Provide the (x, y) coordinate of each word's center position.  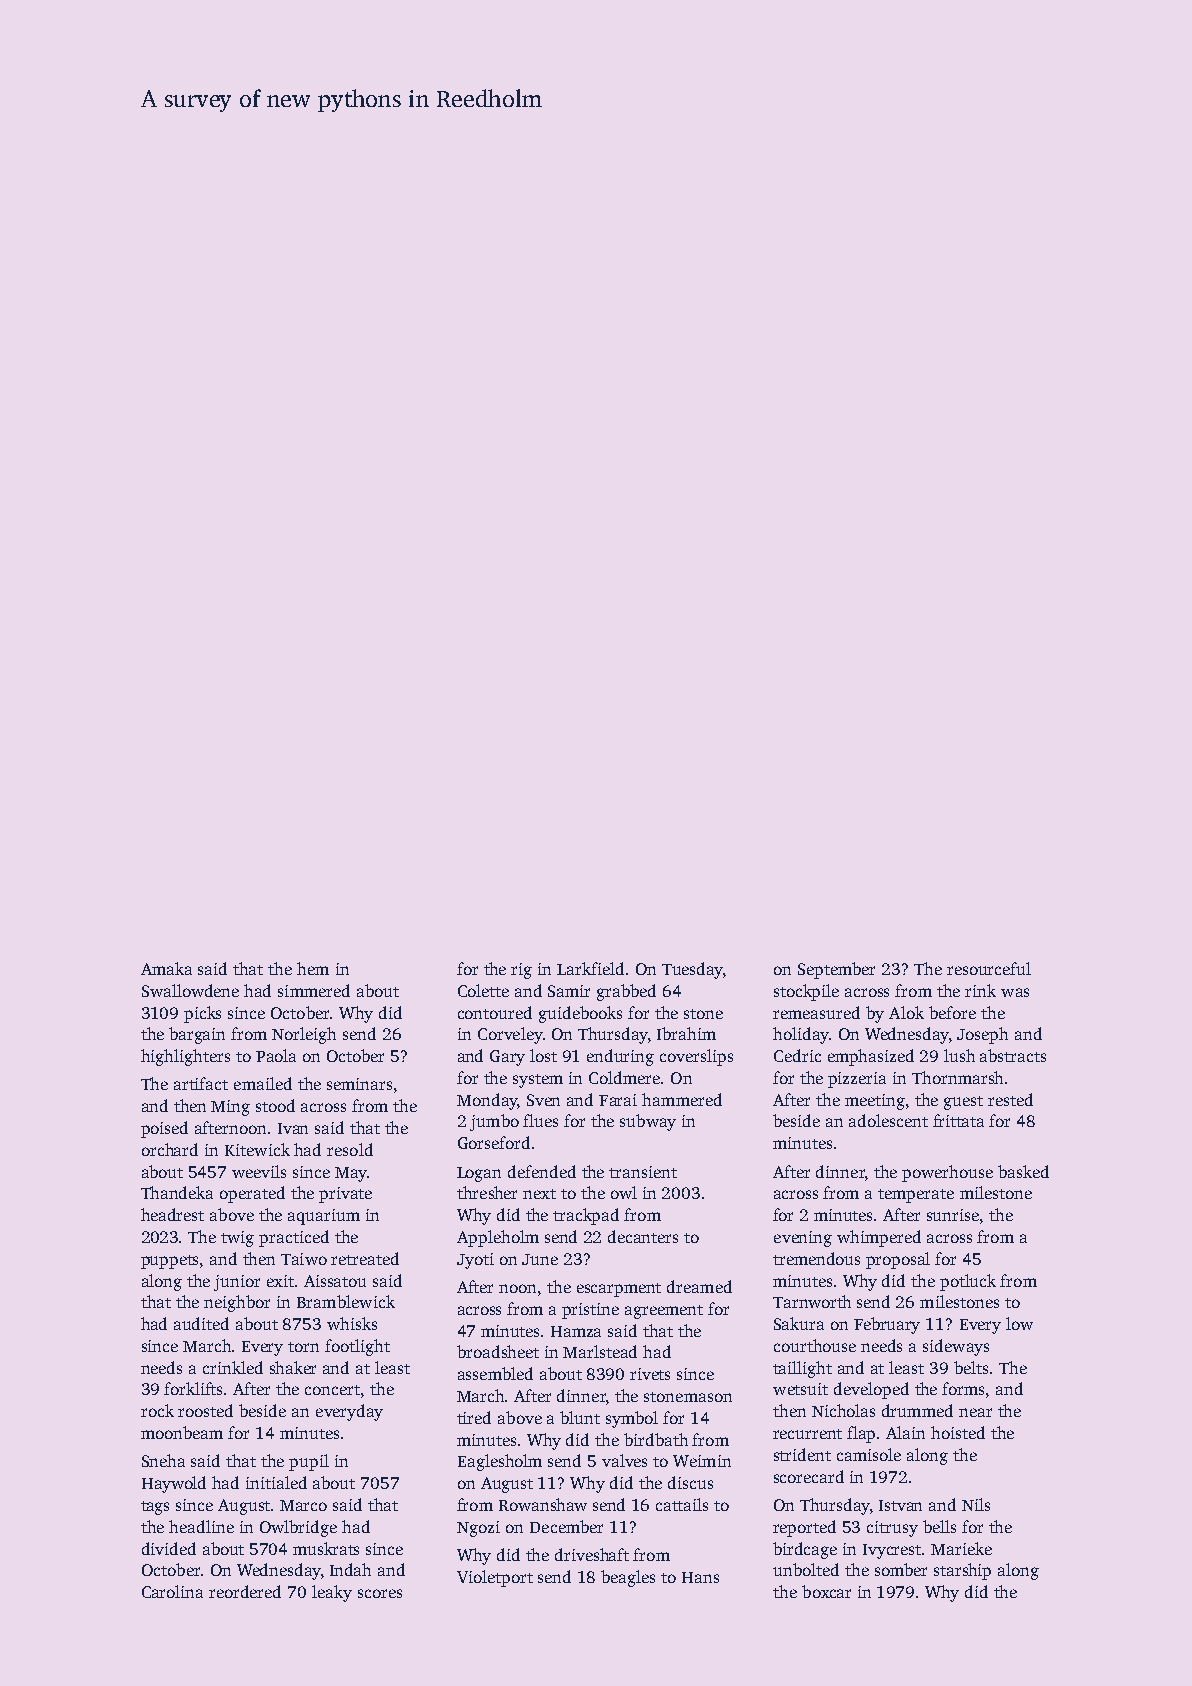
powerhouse (947, 1173)
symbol (632, 1419)
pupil (309, 1462)
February (887, 1325)
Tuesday (692, 970)
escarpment (619, 1290)
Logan (479, 1174)
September (836, 970)
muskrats (326, 1548)
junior (237, 1283)
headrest (172, 1214)
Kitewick (257, 1149)
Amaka (166, 968)
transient (643, 1172)
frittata (958, 1120)
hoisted (958, 1432)
